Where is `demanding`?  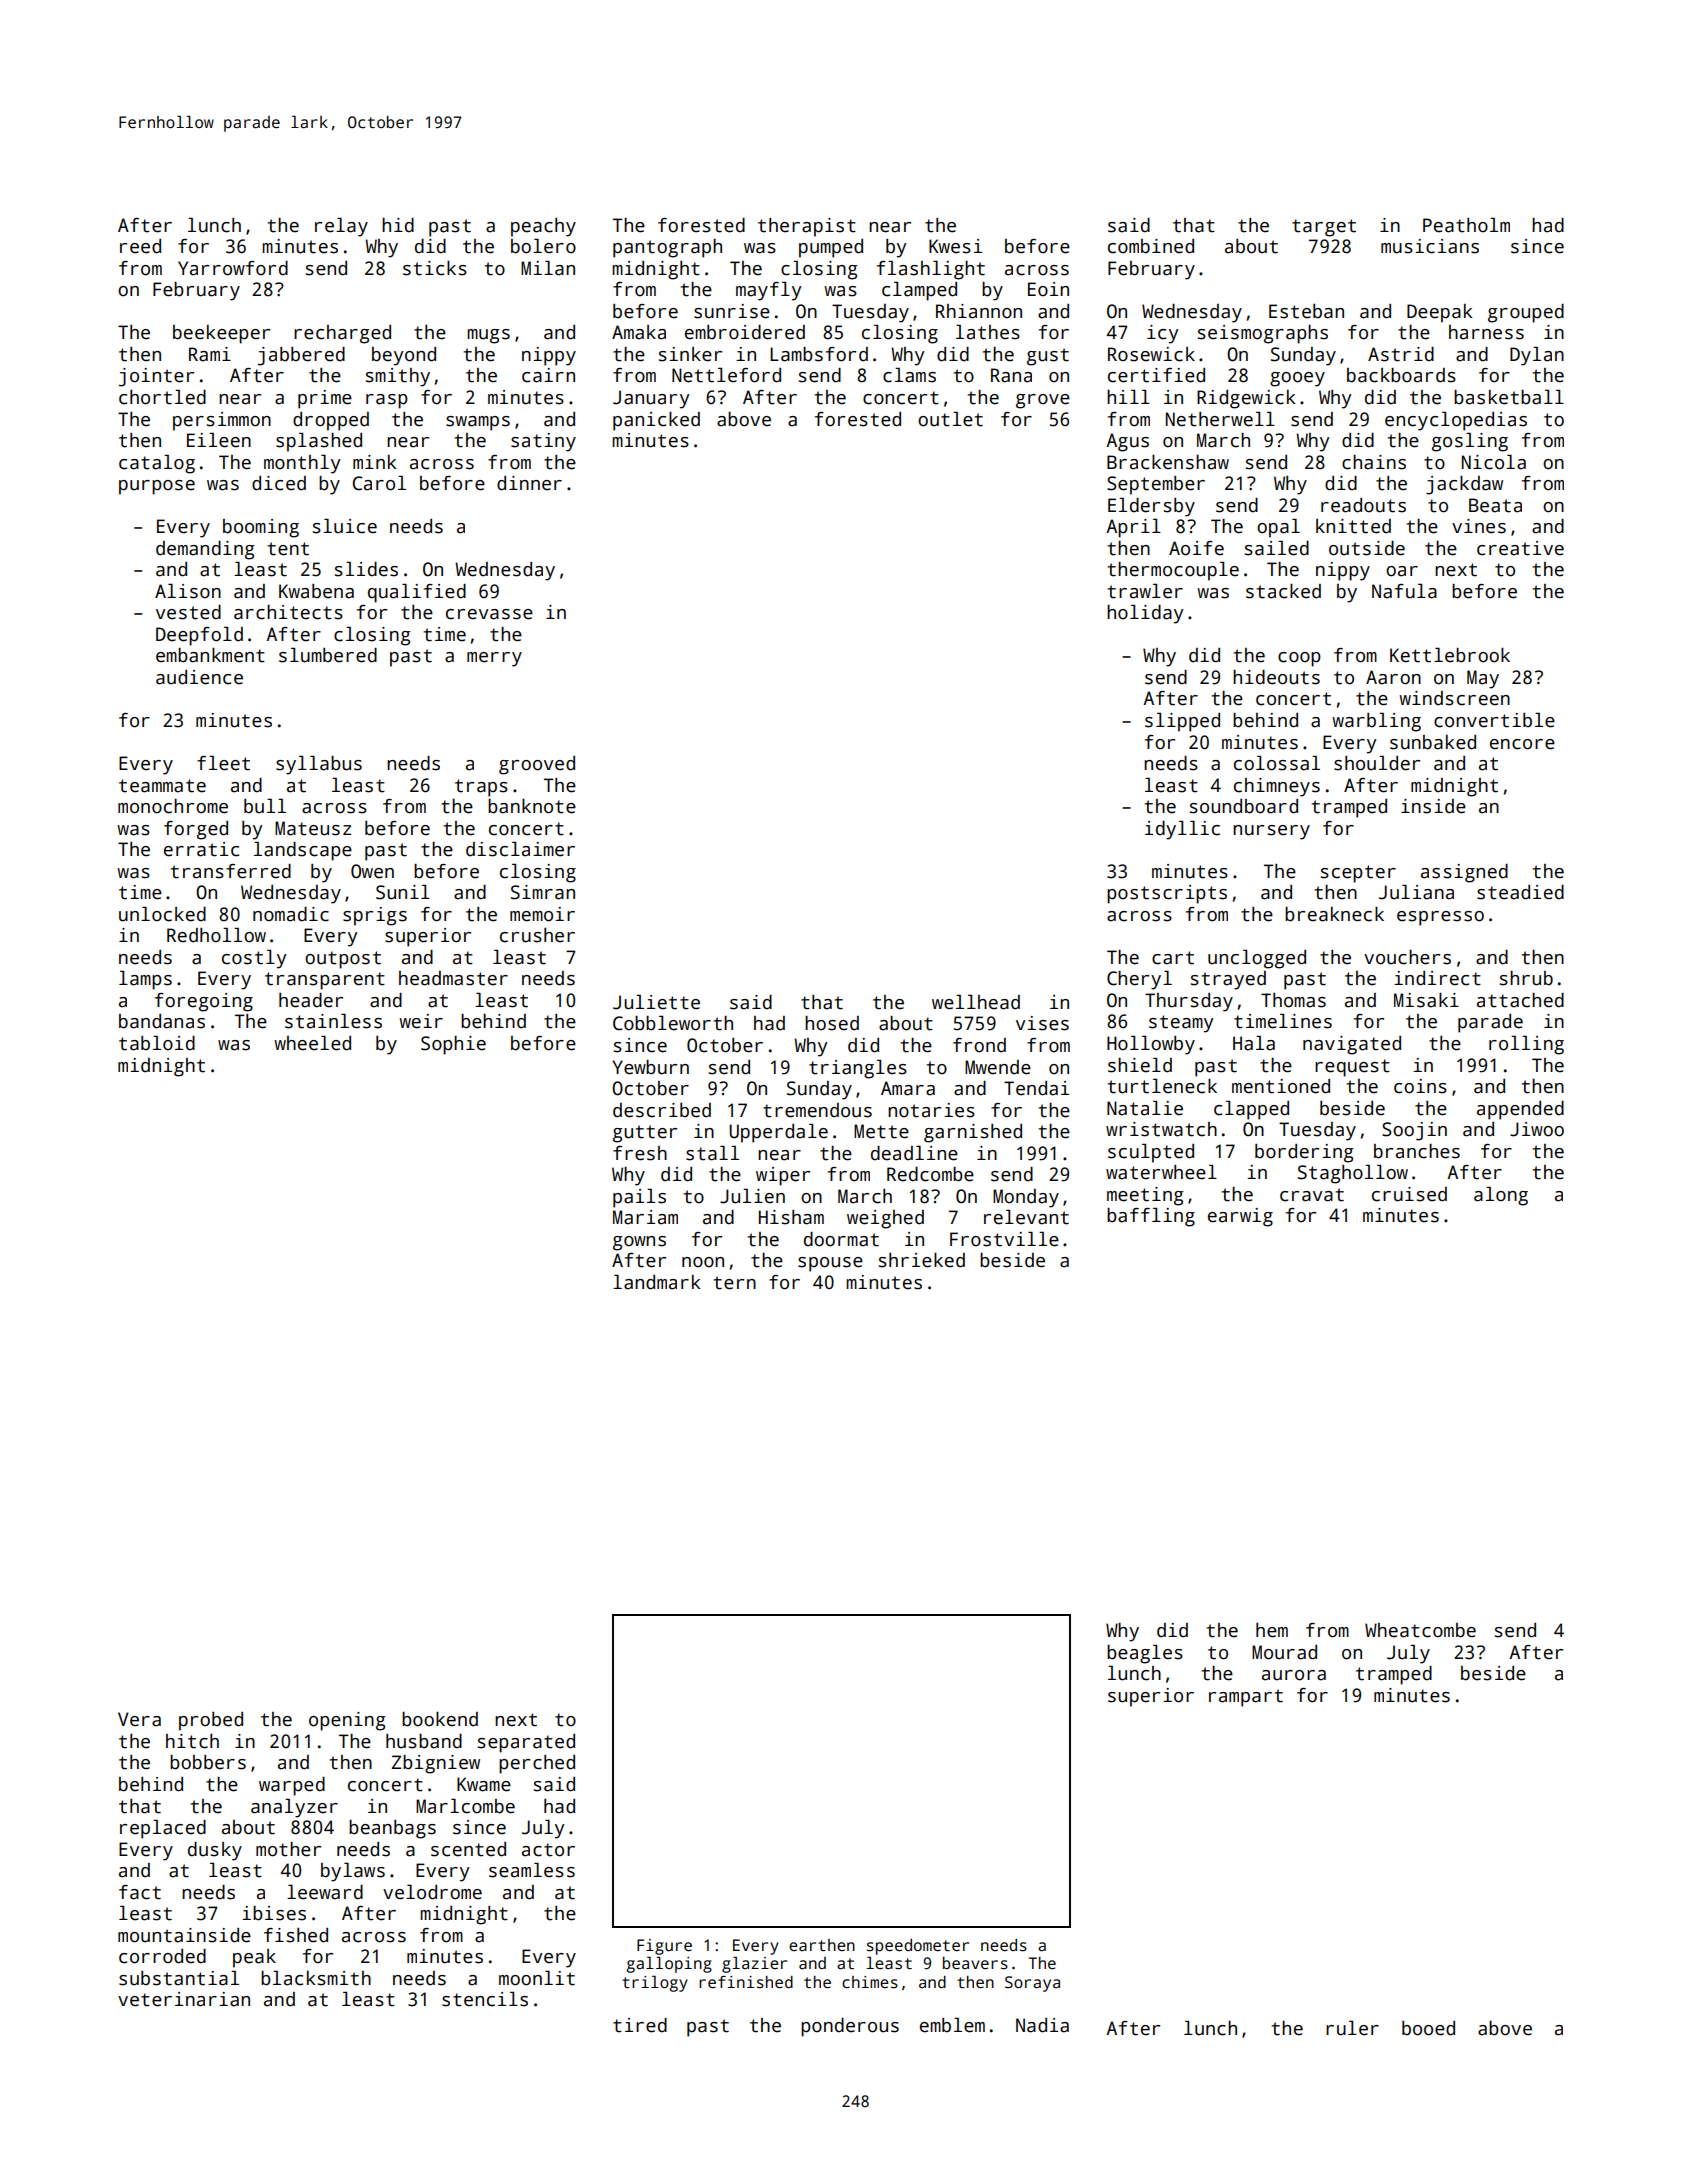
demanding is located at coordinates (205, 550).
